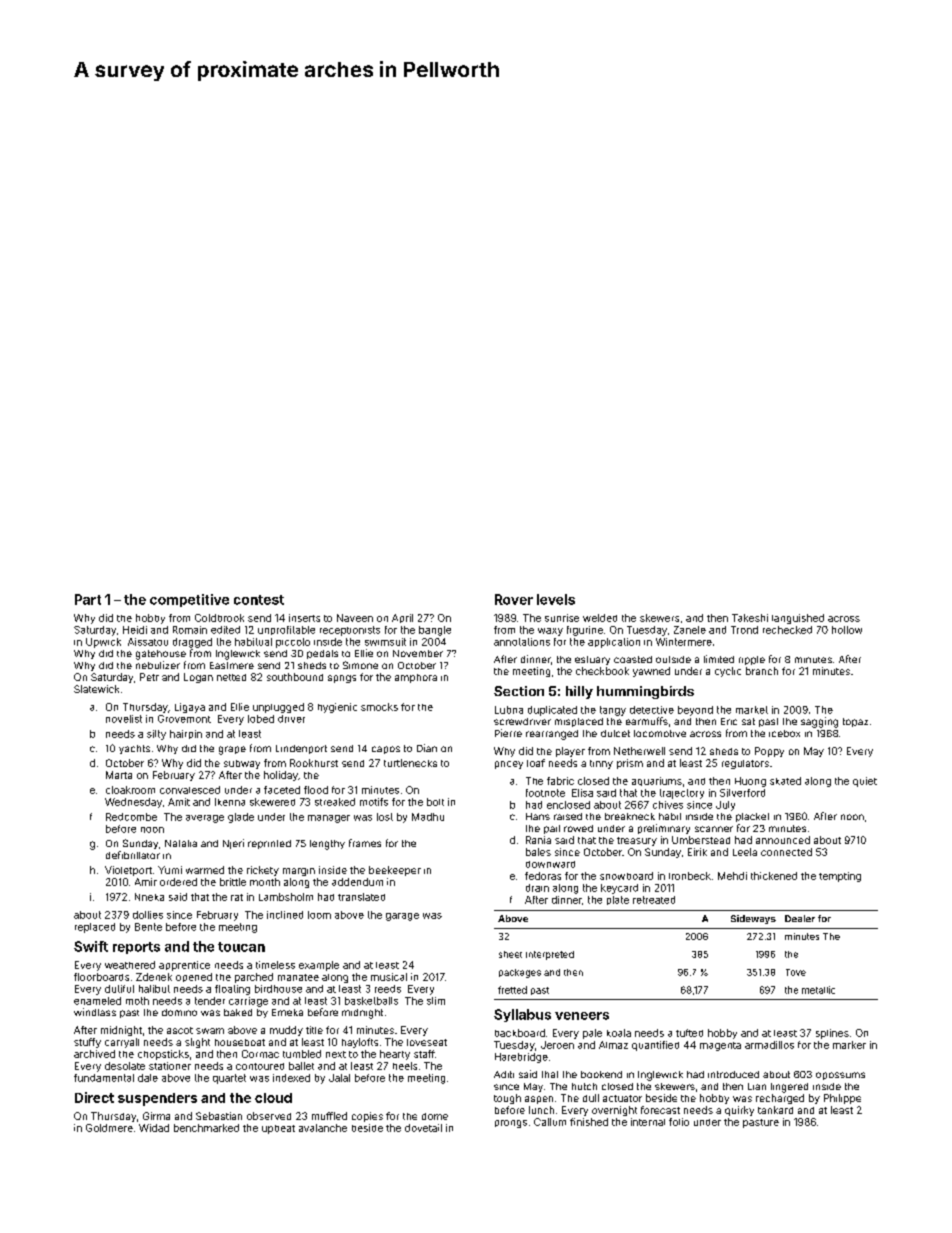 This screenshot has width=952, height=1233. What do you see at coordinates (847, 630) in the screenshot?
I see `hollow` at bounding box center [847, 630].
